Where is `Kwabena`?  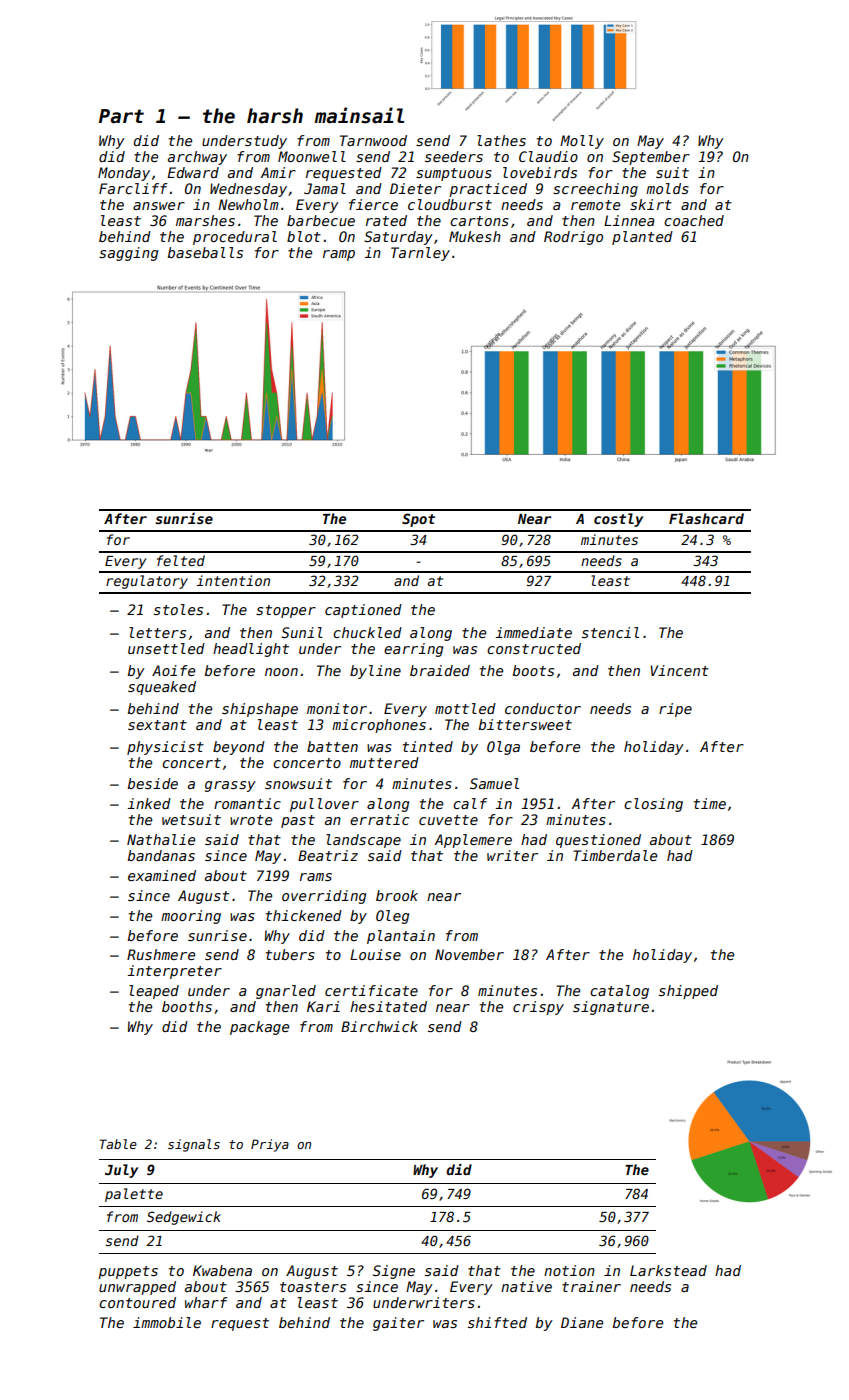
Kwabena is located at coordinates (222, 1270).
